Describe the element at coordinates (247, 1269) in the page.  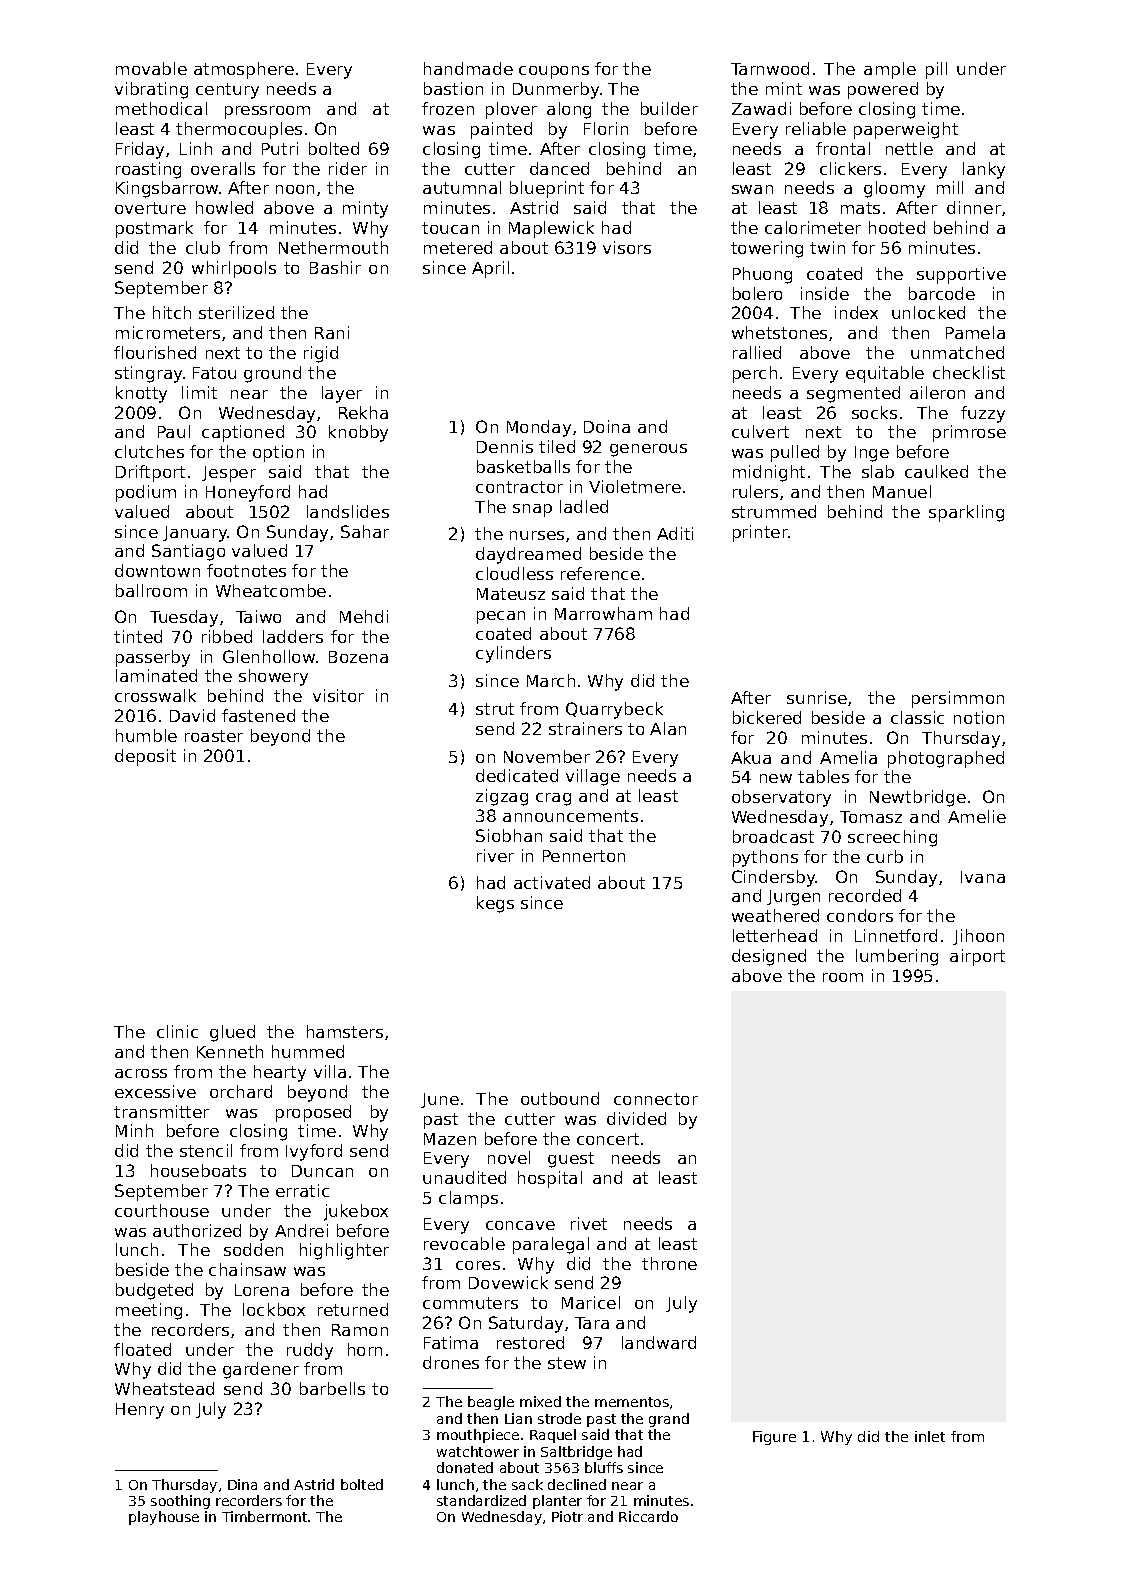
I see `chainsaw` at that location.
